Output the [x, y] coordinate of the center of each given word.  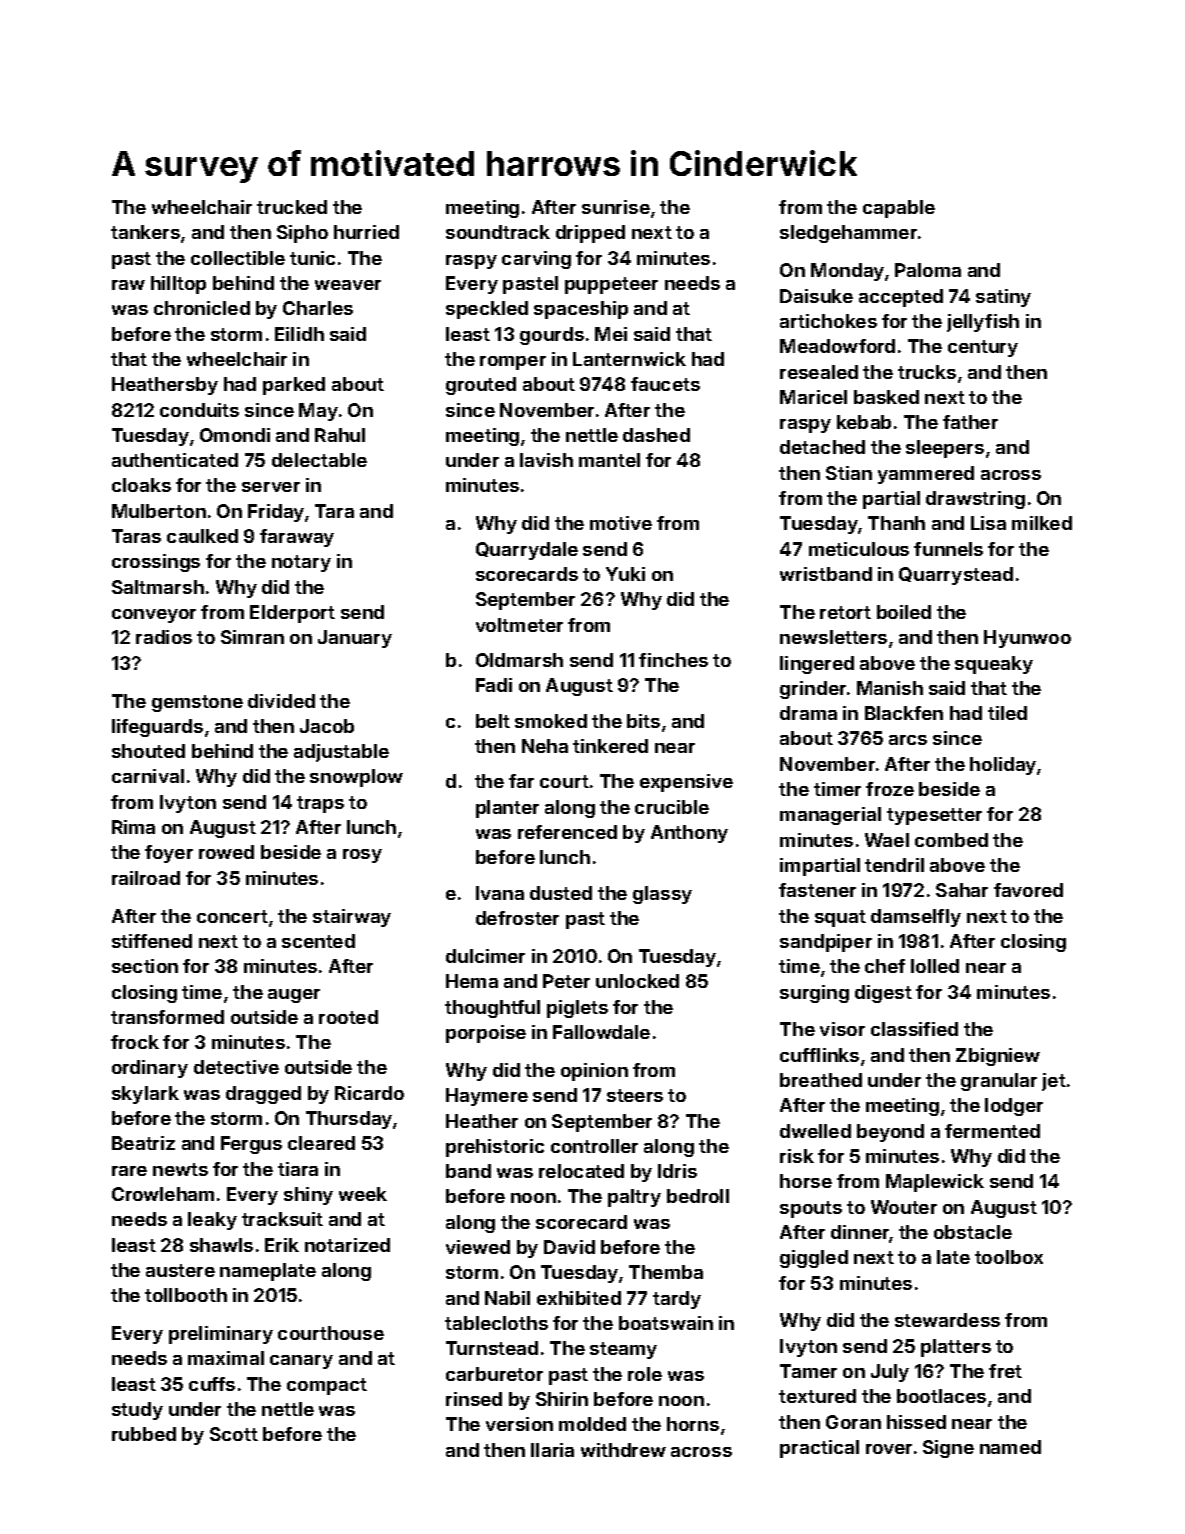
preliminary [221, 1335]
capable [899, 209]
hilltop [178, 285]
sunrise [616, 207]
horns [693, 1424]
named [1010, 1447]
